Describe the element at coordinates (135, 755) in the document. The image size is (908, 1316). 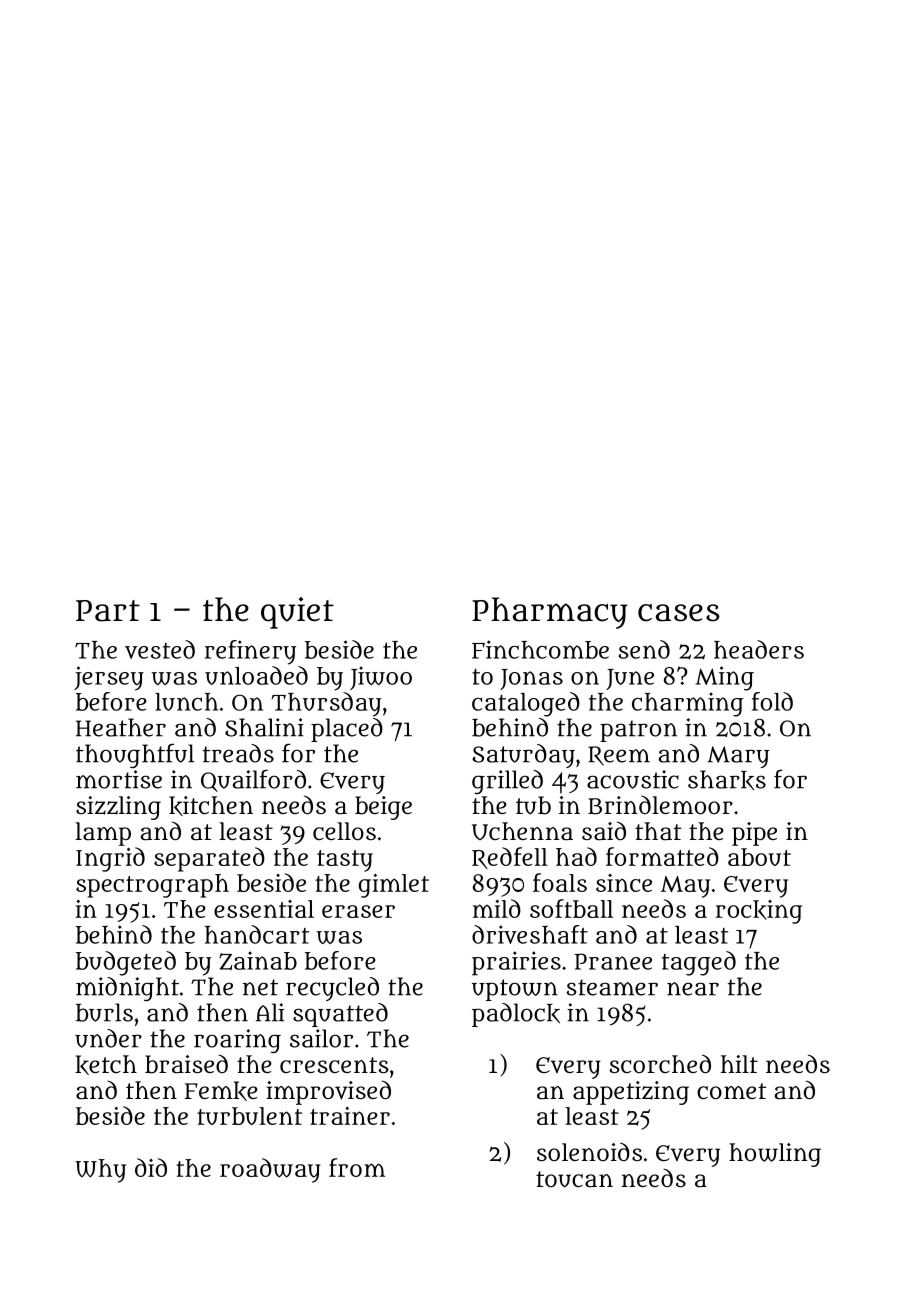
I see `thoughtful` at that location.
